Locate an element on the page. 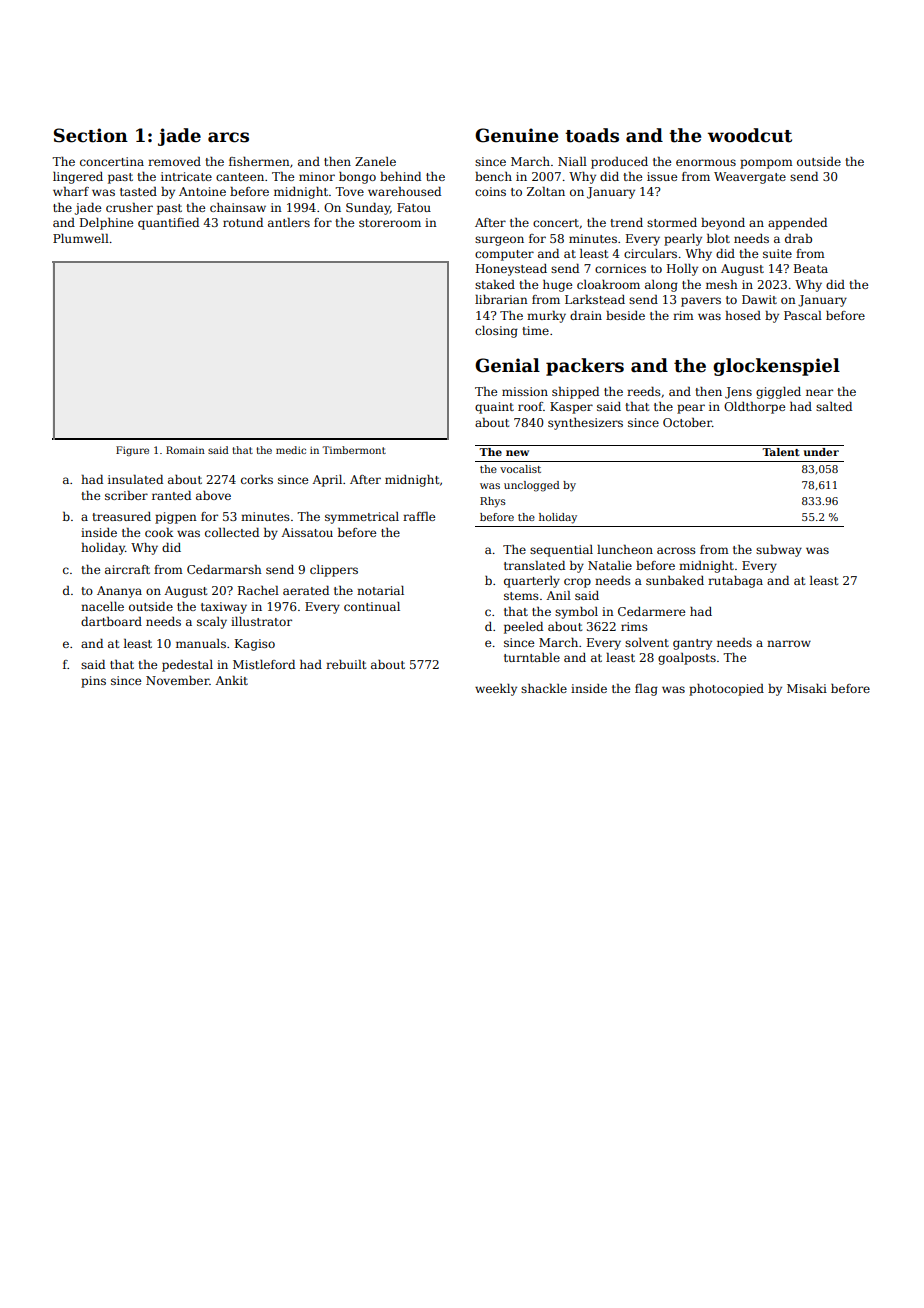  continual is located at coordinates (372, 606).
